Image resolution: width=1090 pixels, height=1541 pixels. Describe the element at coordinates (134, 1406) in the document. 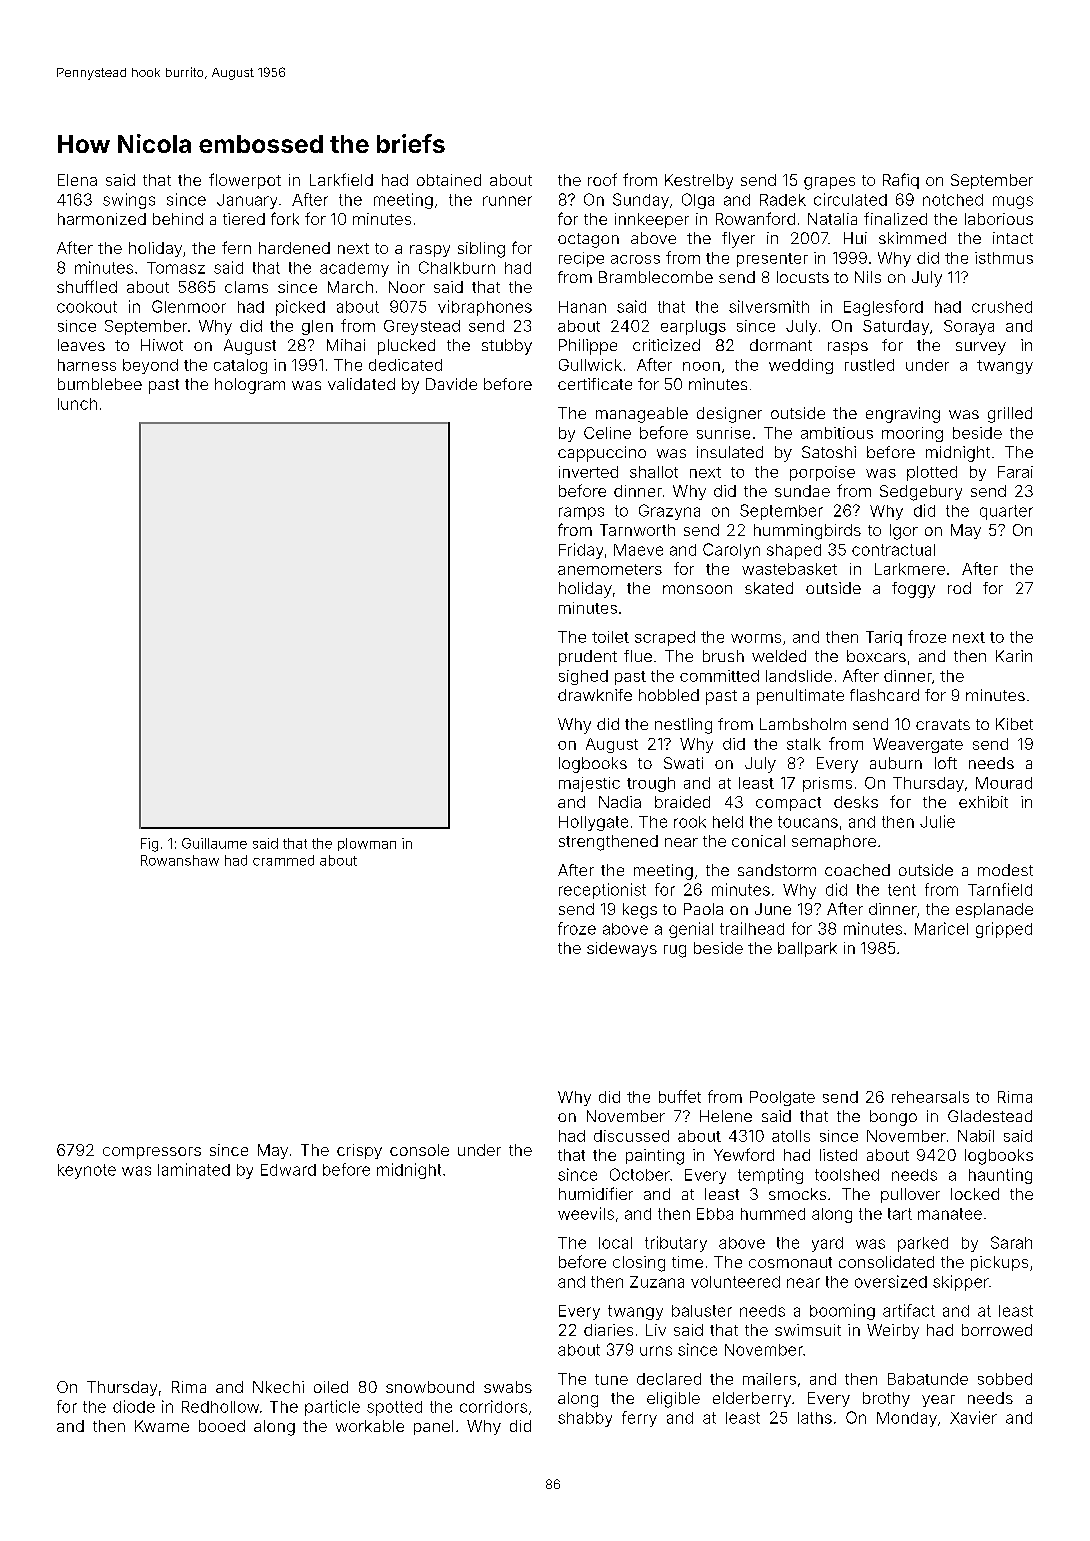

I see `diode` at that location.
